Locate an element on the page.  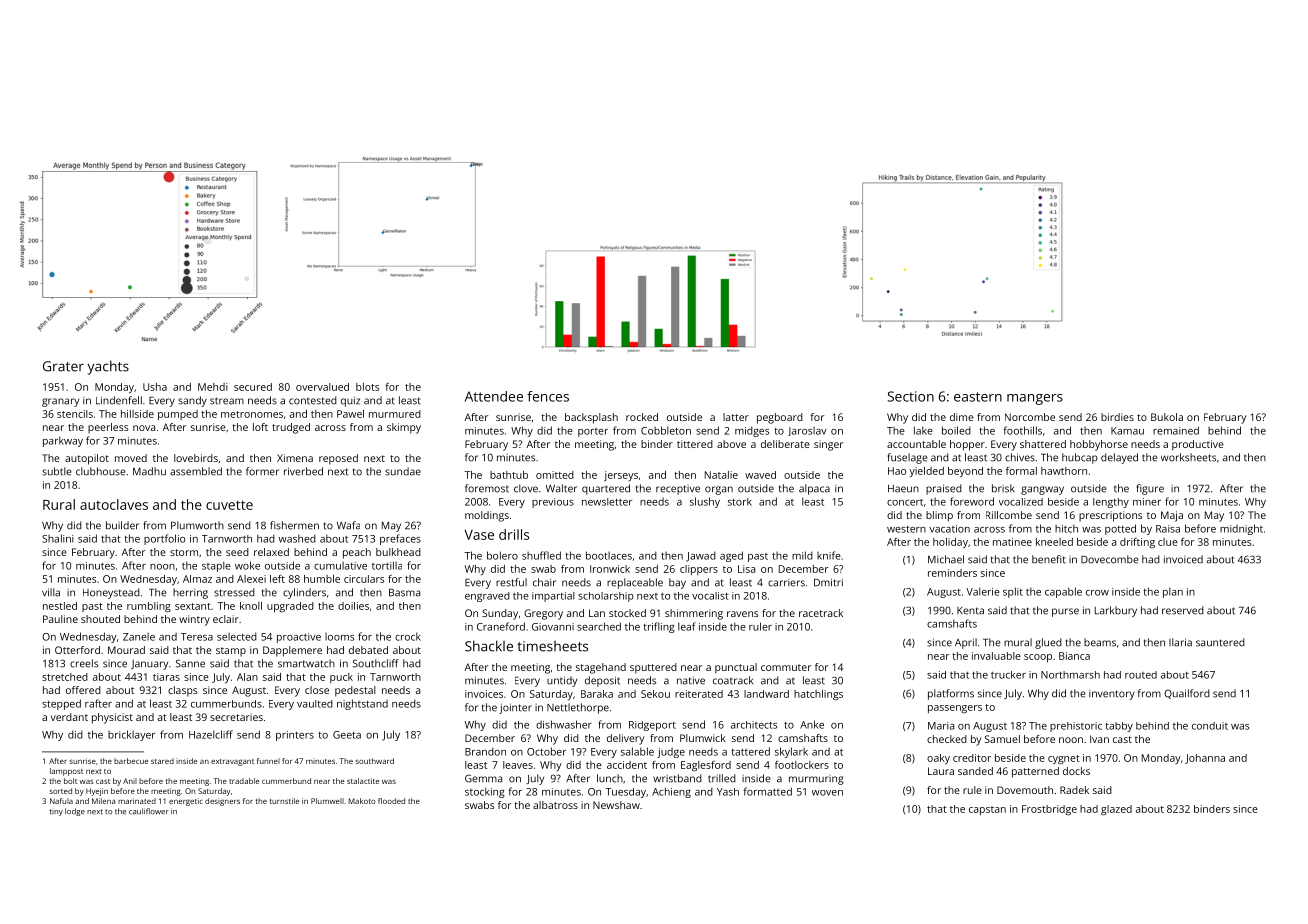
midnight is located at coordinates (1241, 529).
